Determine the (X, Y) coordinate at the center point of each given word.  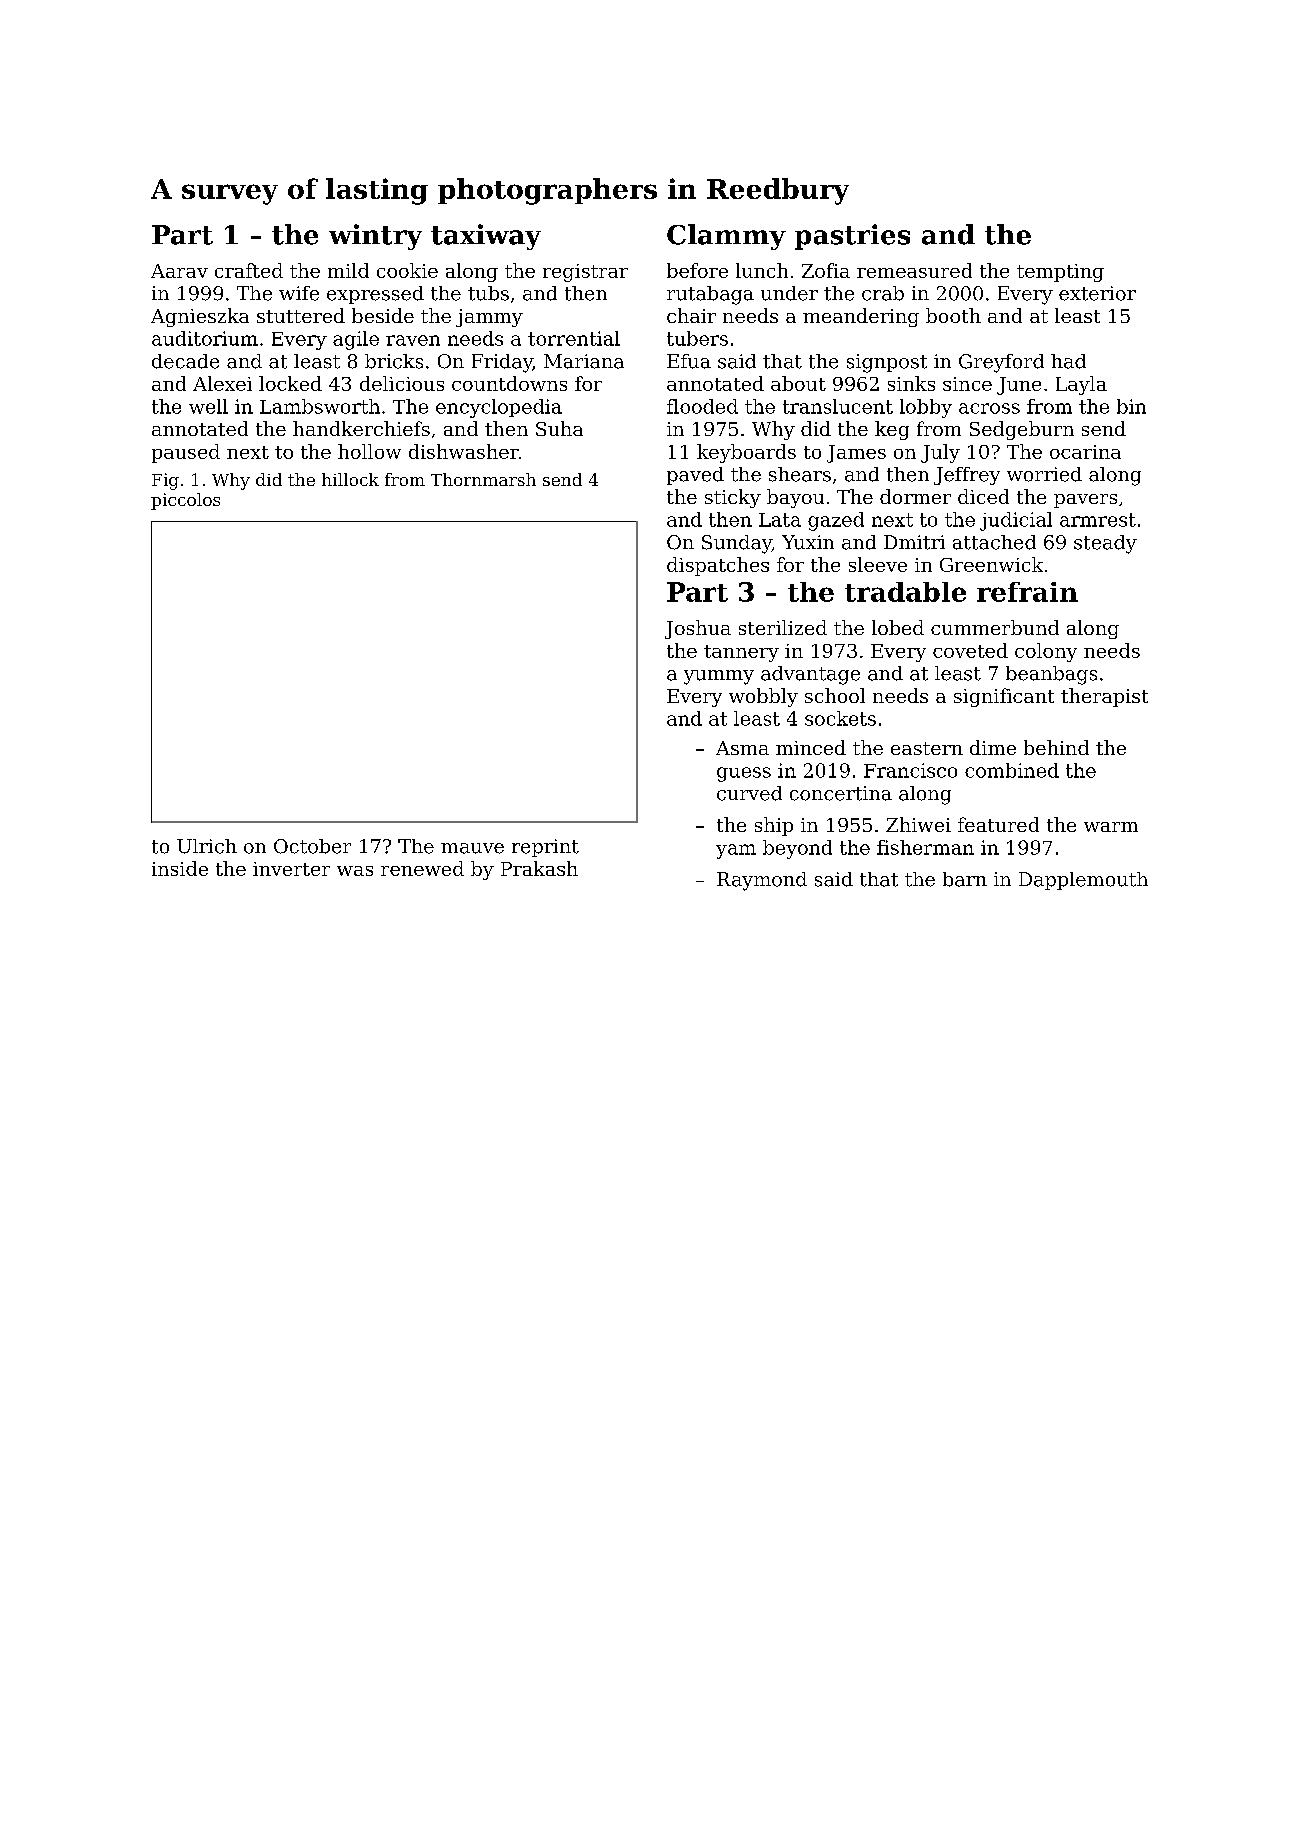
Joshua (698, 629)
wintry (375, 237)
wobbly (763, 697)
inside (180, 868)
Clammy (726, 237)
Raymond (762, 881)
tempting (1060, 273)
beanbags (1051, 675)
